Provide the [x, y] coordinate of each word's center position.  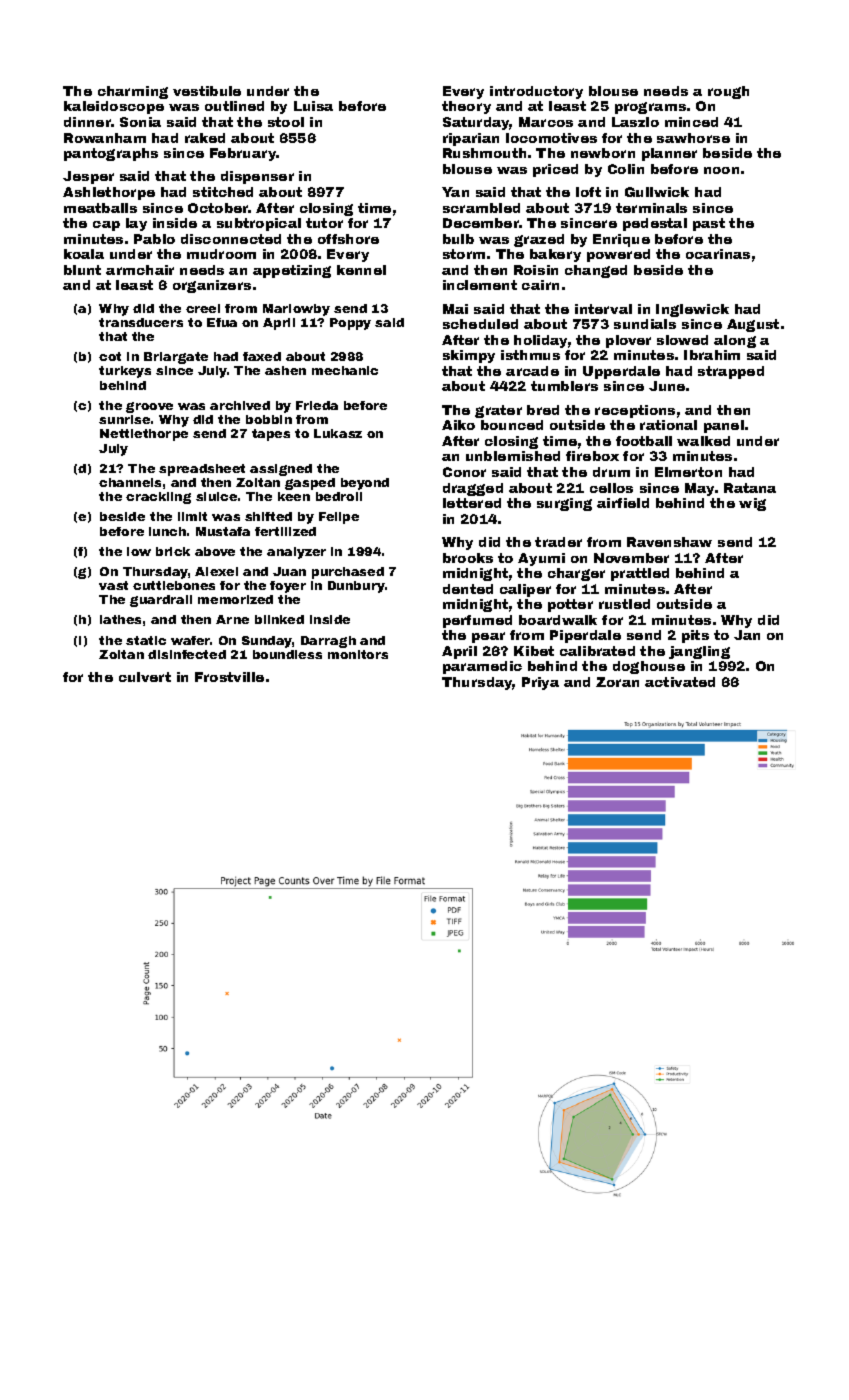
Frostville [229, 677]
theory [466, 107]
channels [130, 482]
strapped [731, 372]
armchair [140, 270]
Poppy [350, 324]
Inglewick [692, 310]
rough [728, 92]
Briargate [176, 358]
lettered [472, 503]
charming [133, 92]
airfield [623, 503]
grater [498, 411]
